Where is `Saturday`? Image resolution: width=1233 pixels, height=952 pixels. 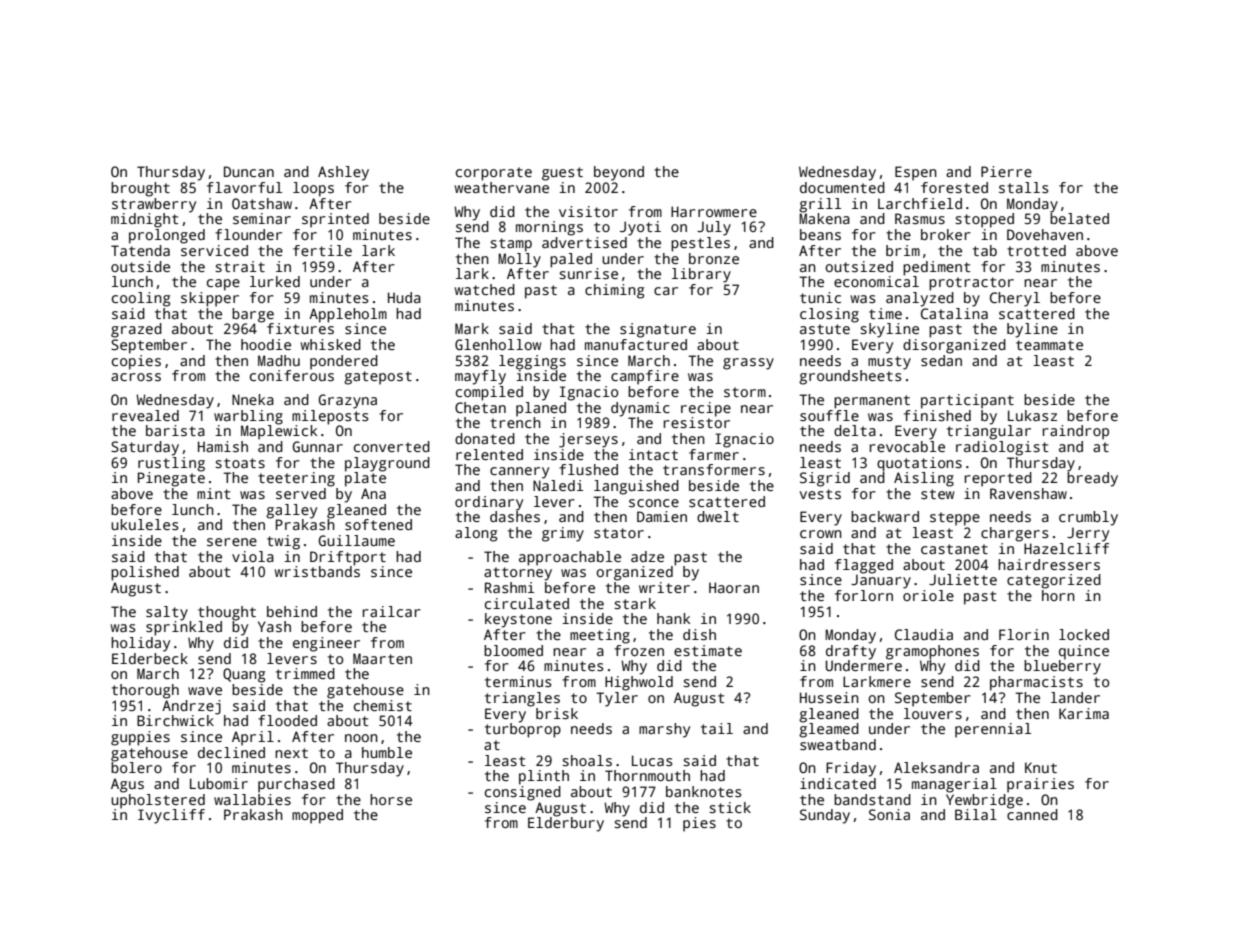
Saturday is located at coordinates (145, 448).
